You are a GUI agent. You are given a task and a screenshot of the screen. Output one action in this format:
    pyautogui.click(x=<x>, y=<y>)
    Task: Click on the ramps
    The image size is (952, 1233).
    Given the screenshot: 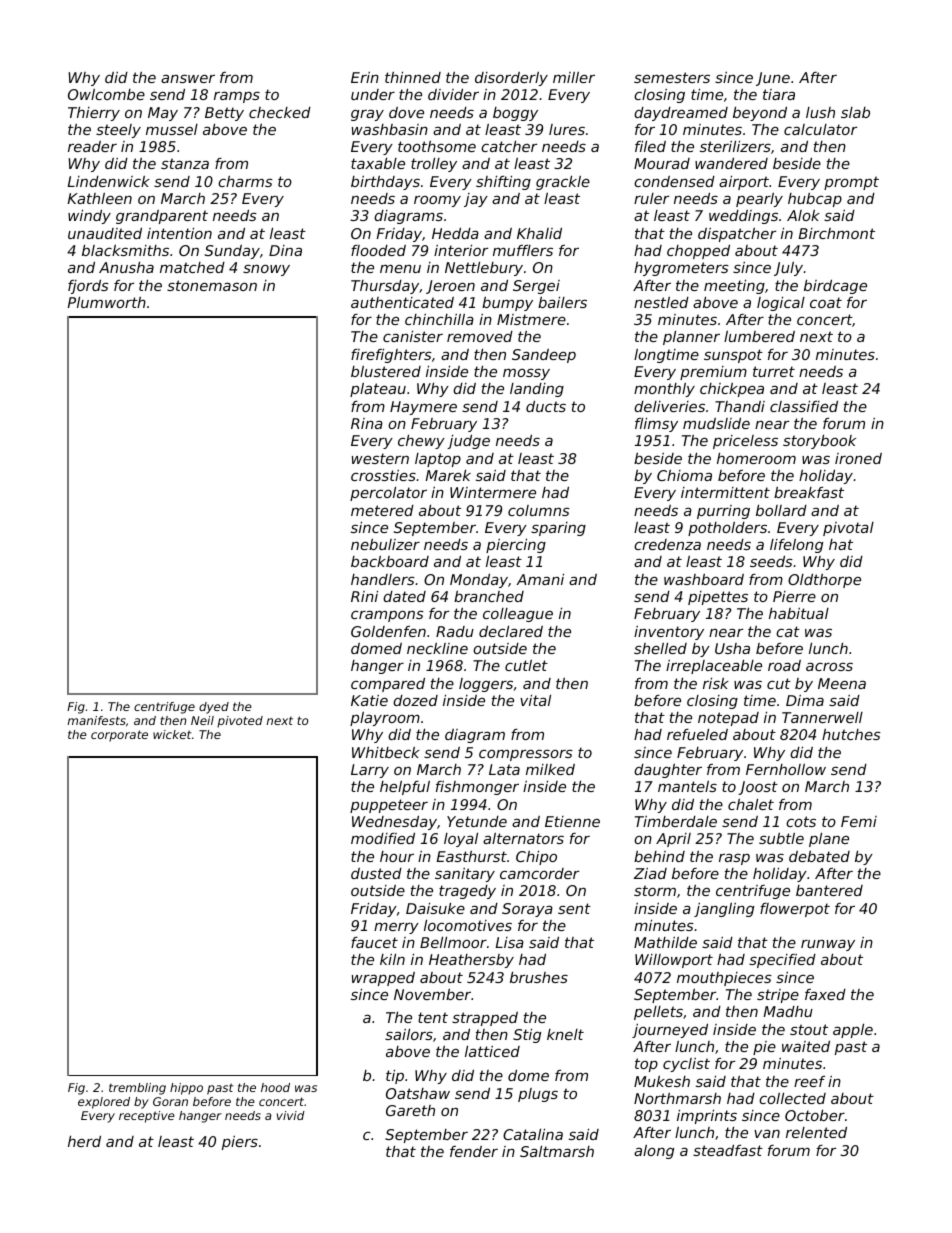 What is the action you would take?
    pyautogui.click(x=237, y=97)
